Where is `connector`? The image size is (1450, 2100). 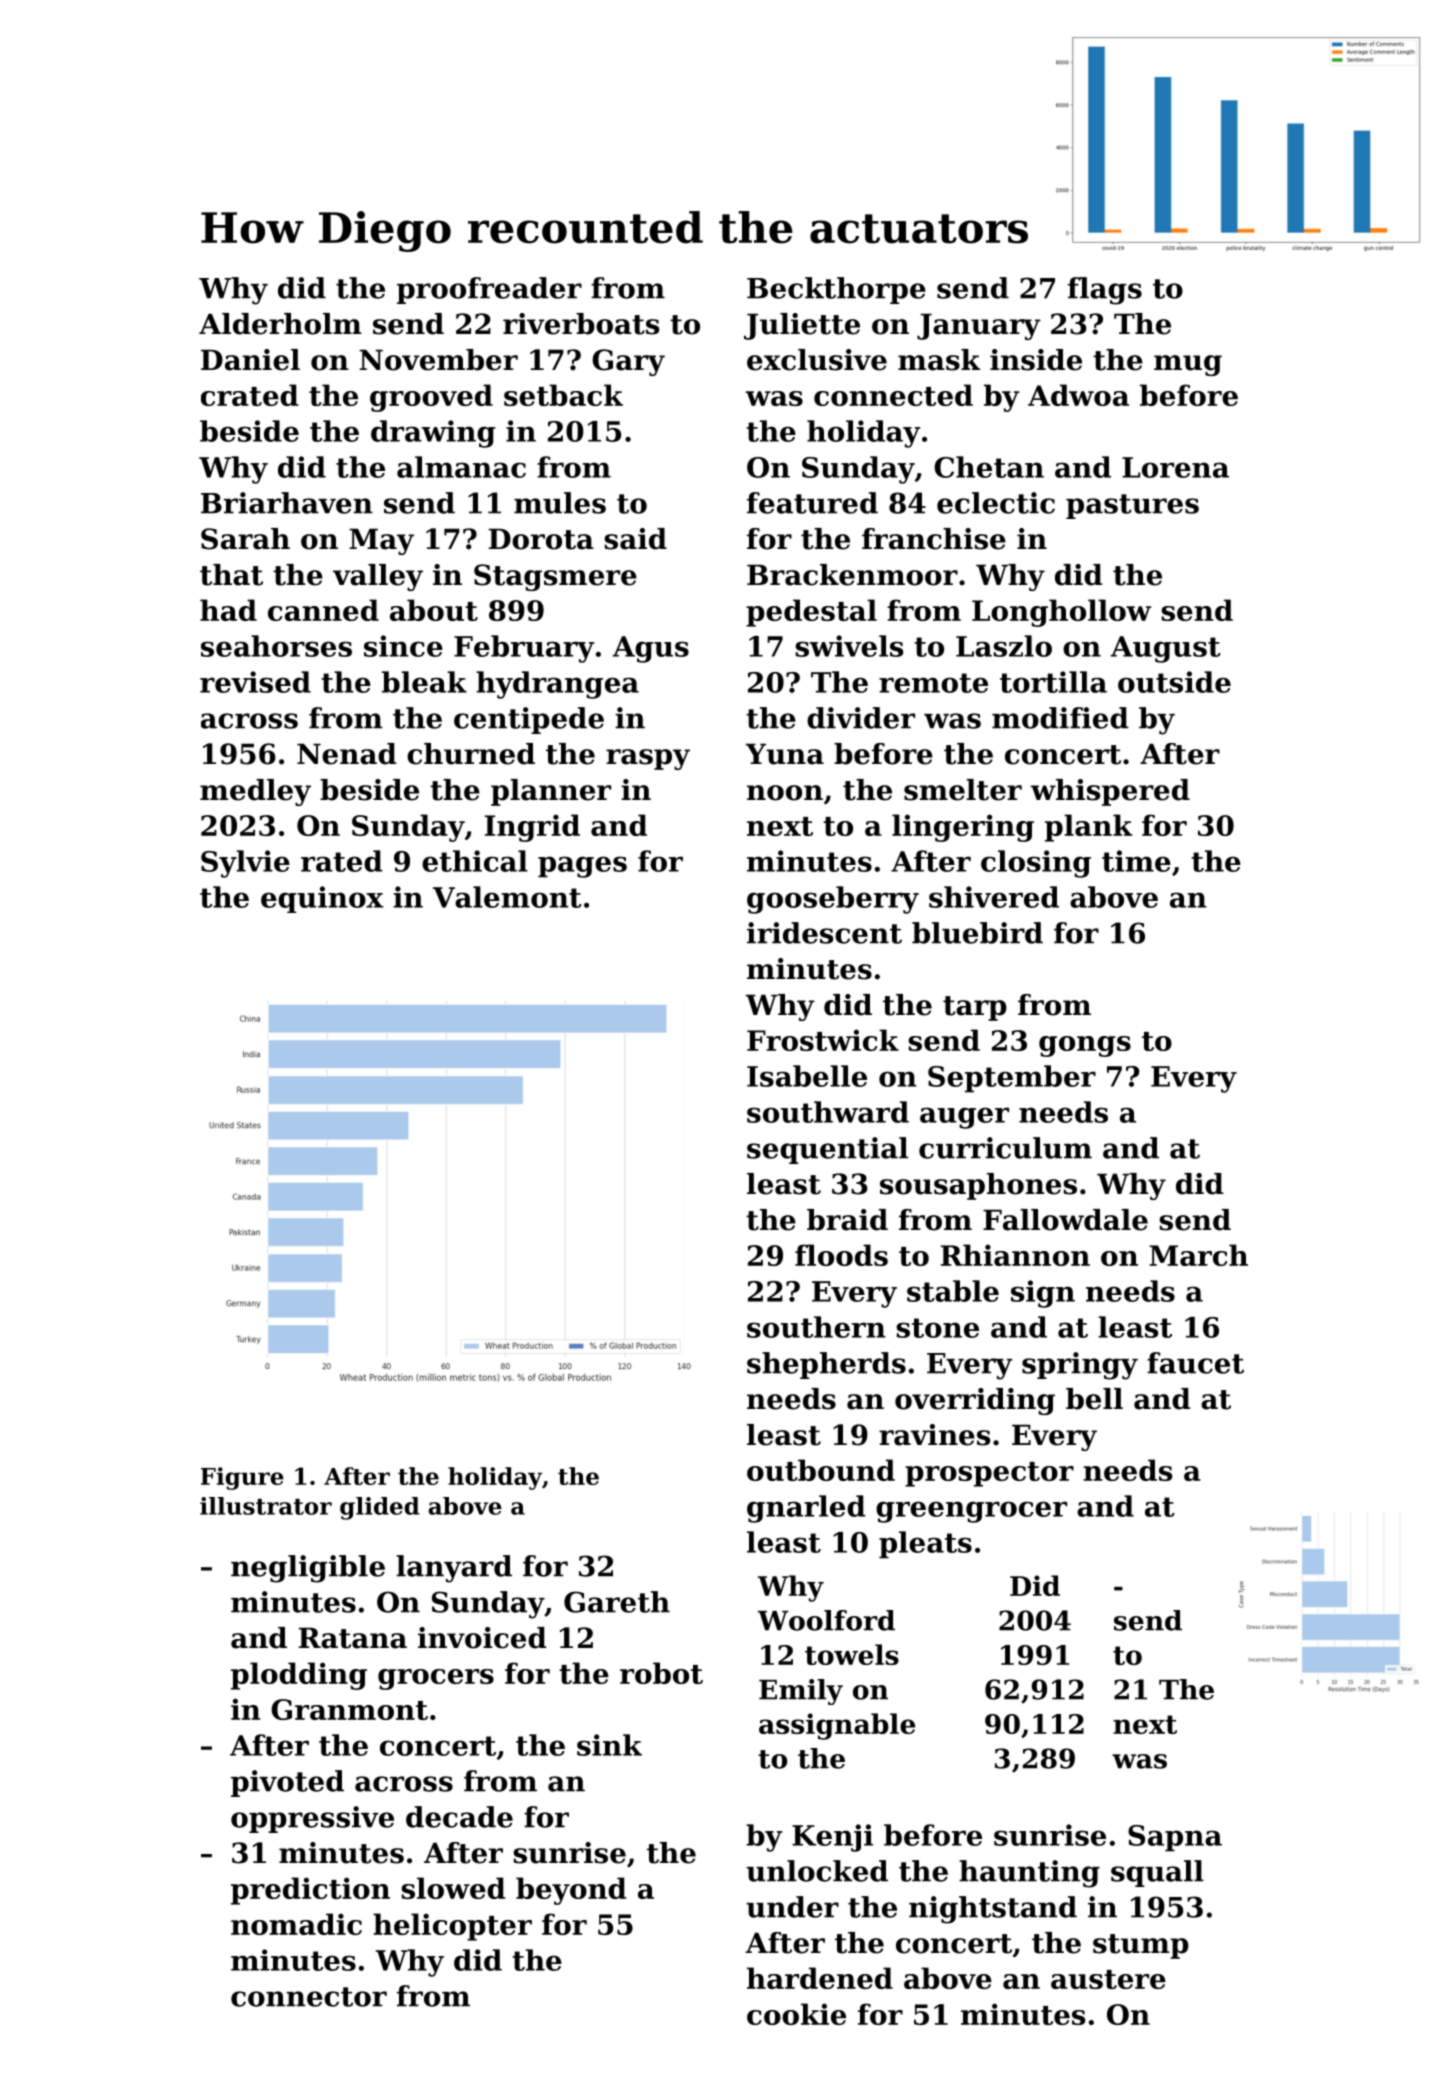 connector is located at coordinates (309, 1997).
